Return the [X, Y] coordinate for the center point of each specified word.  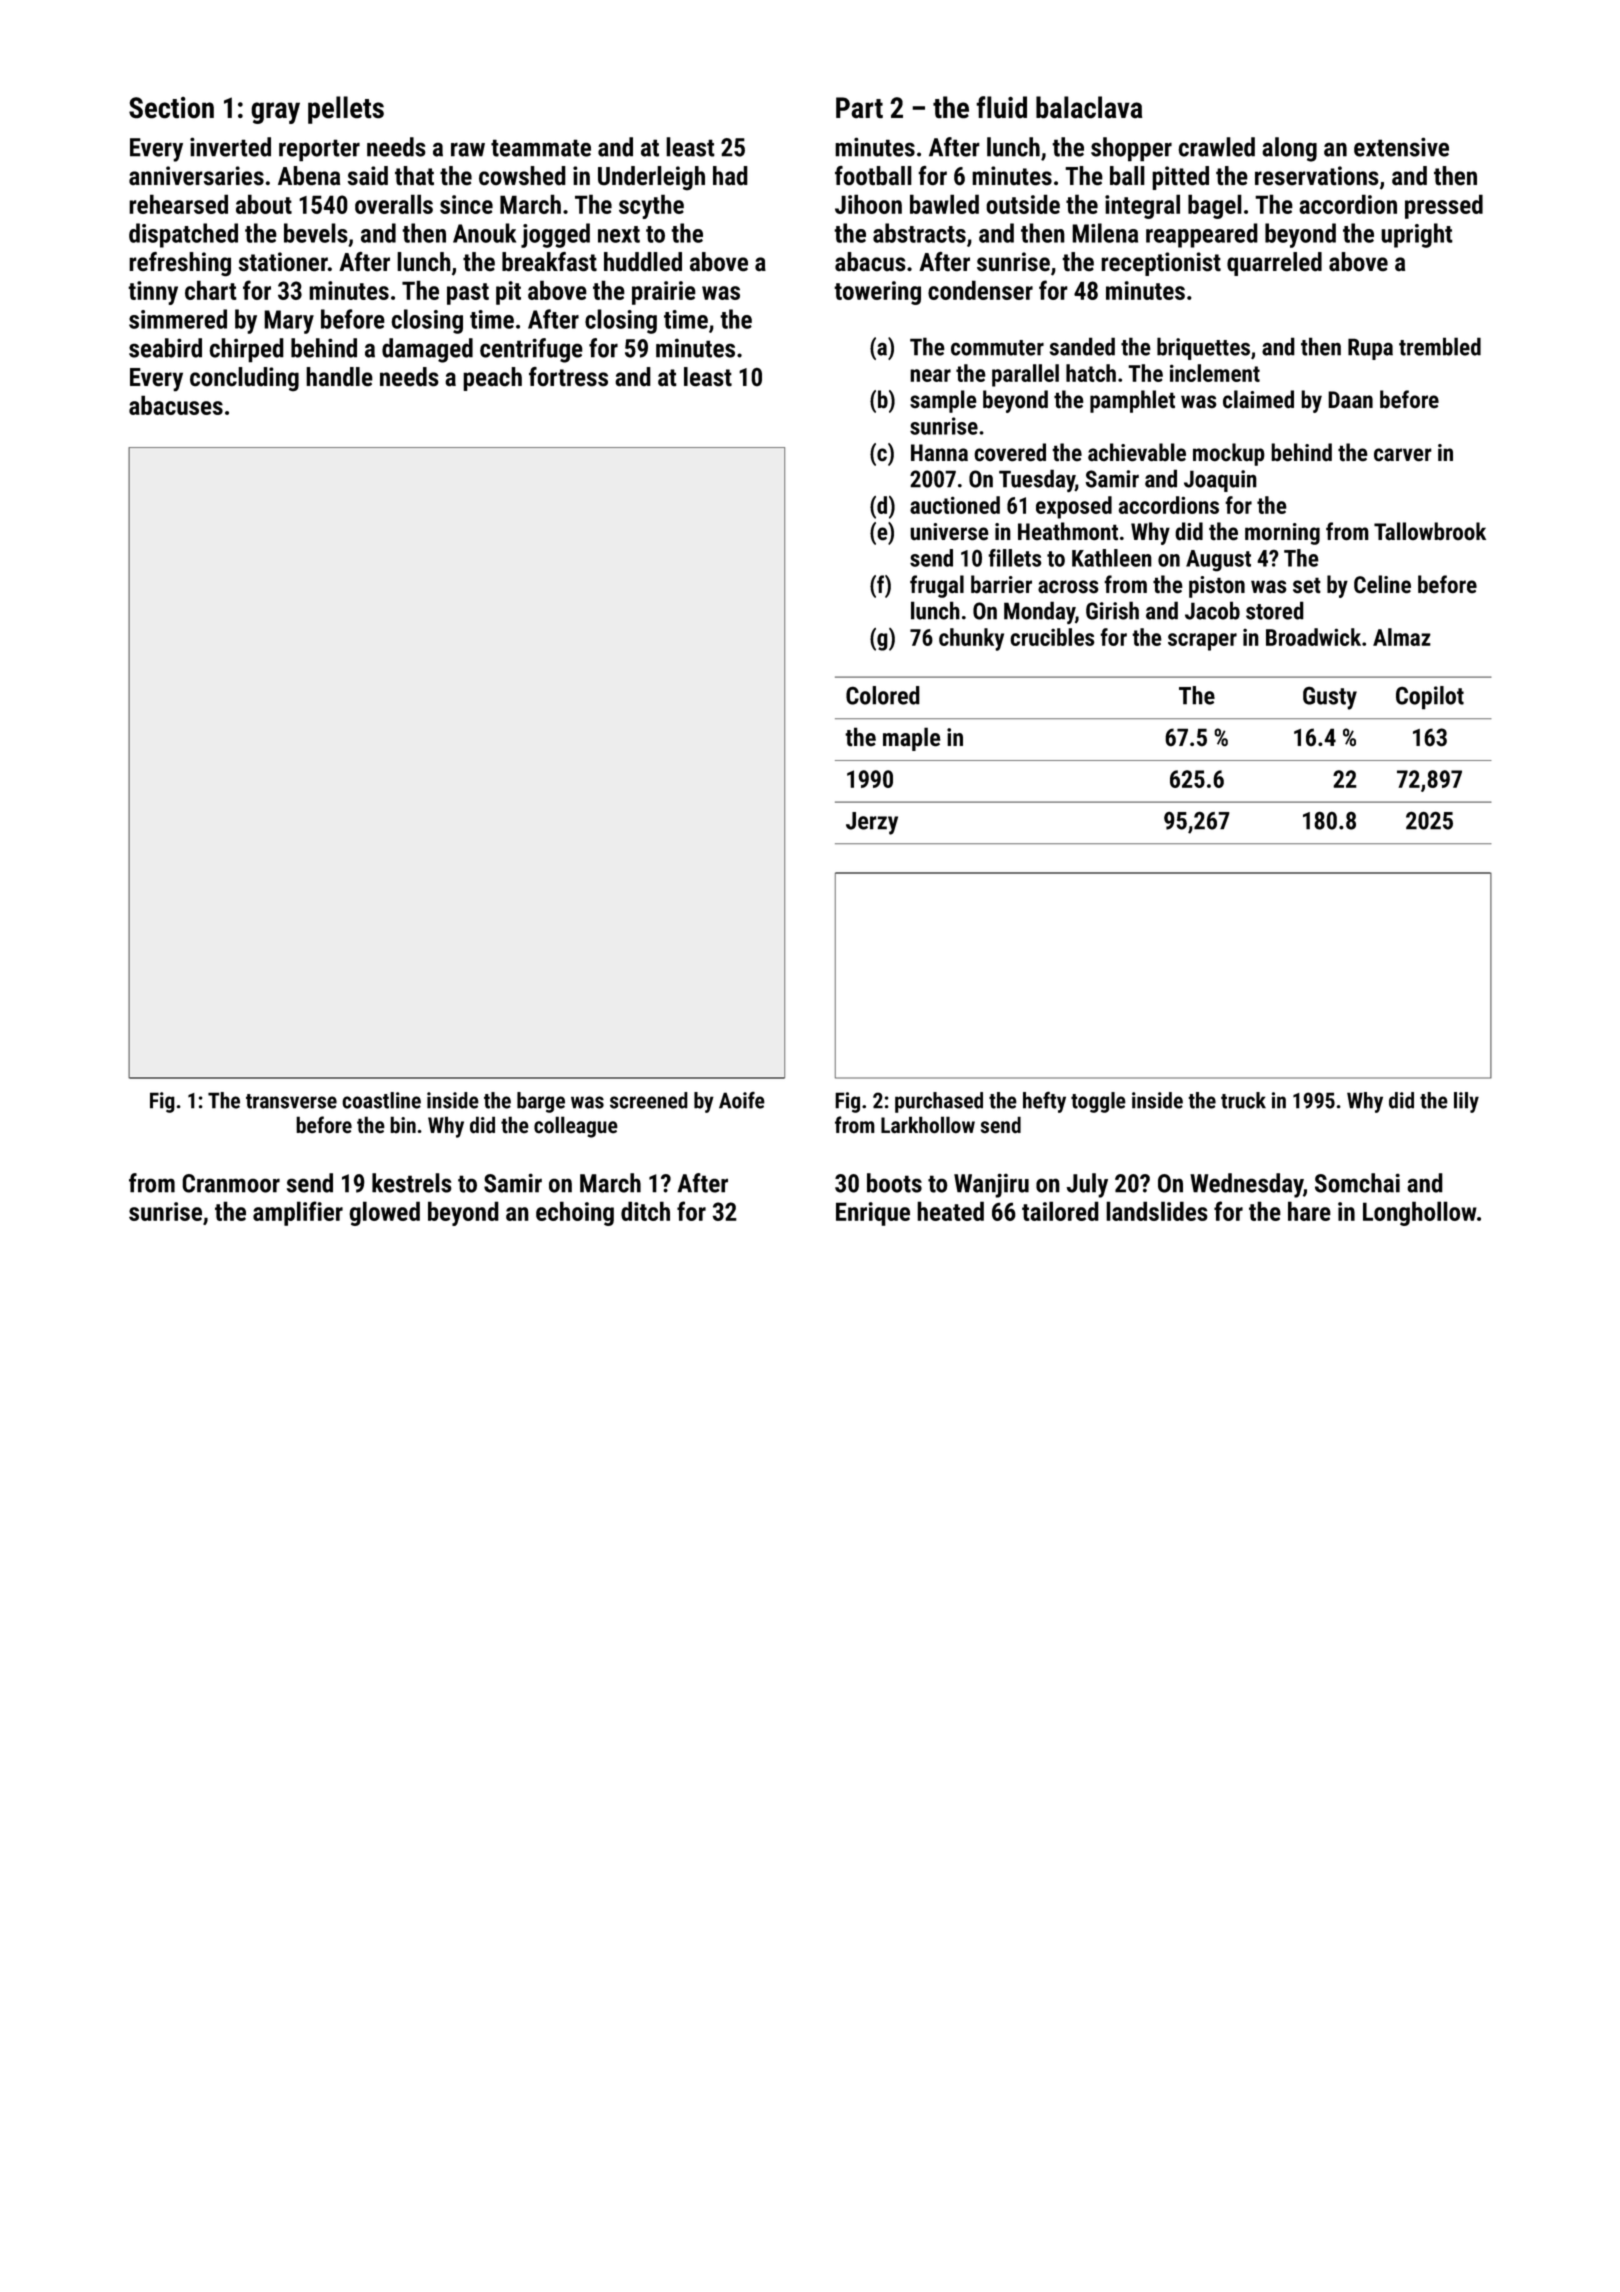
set [1307, 585]
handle [339, 377]
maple [912, 739]
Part [859, 108]
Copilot [1430, 698]
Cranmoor [231, 1183]
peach [492, 379]
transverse [291, 1101]
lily [1466, 1102]
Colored [883, 695]
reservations [1317, 176]
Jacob [1212, 610]
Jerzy [872, 823]
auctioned [955, 505]
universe [949, 532]
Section [171, 108]
